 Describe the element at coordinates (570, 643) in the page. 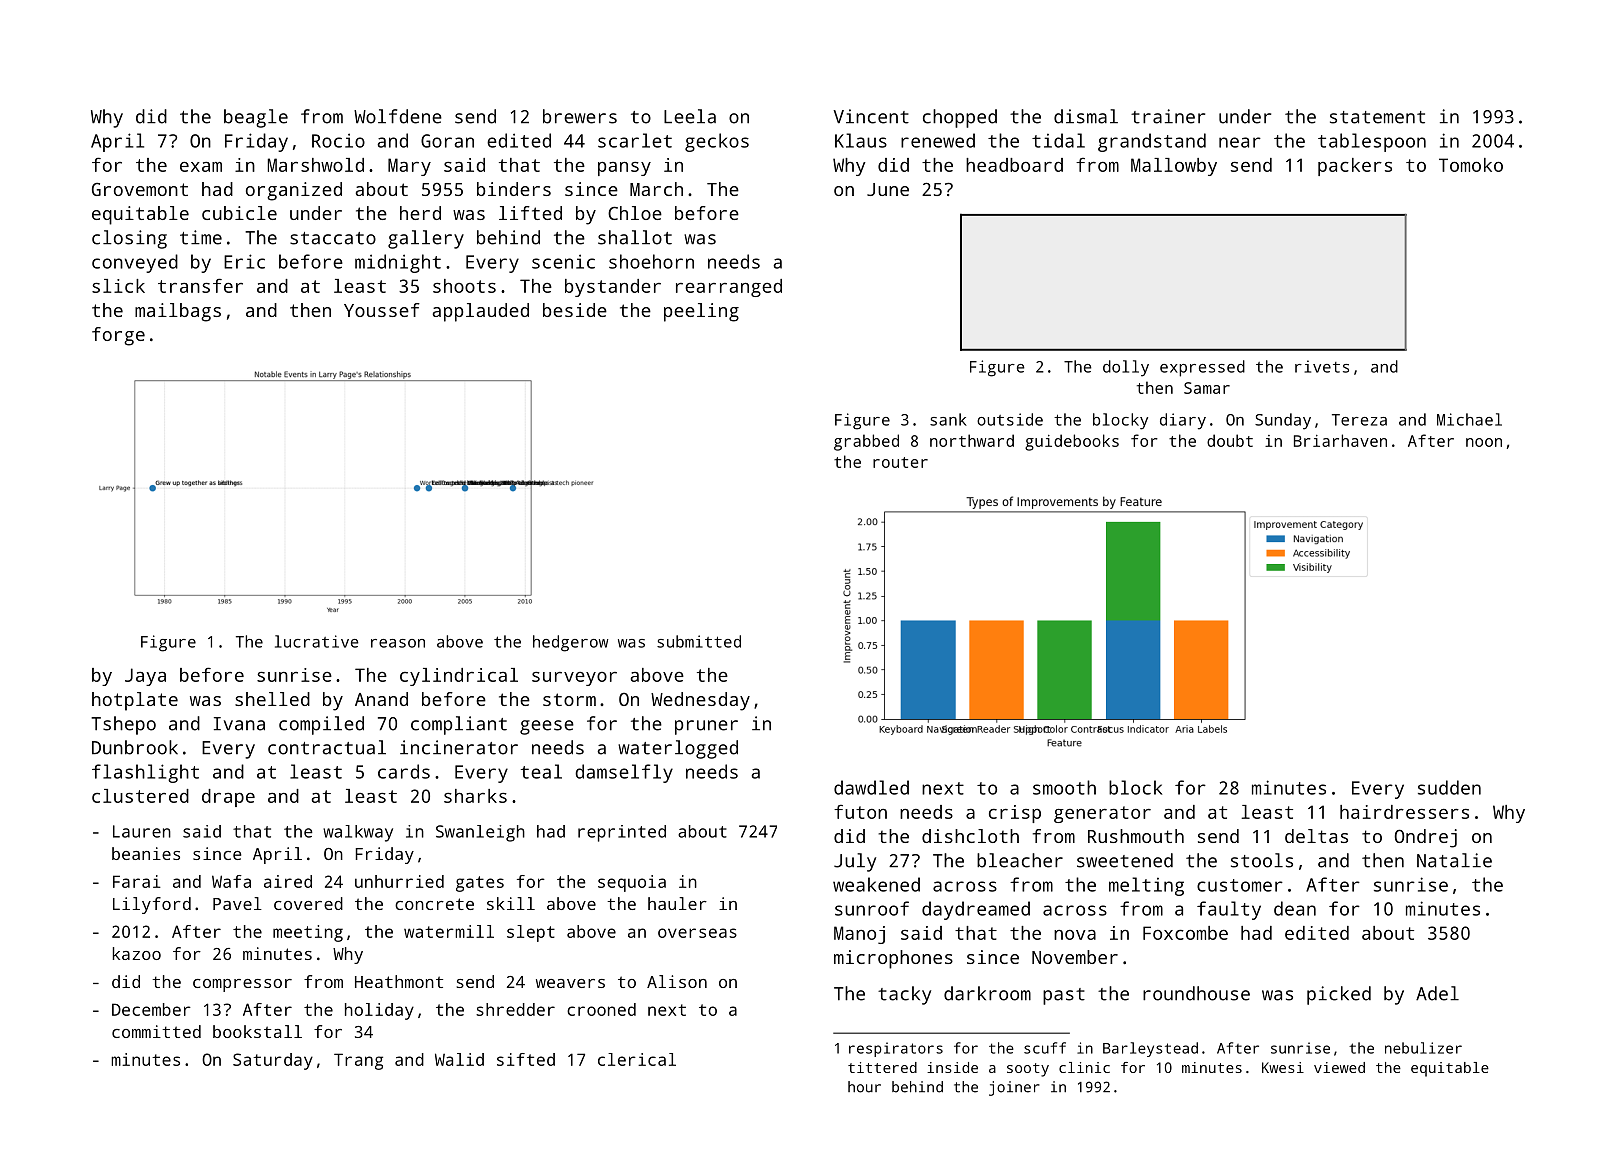

I see `hedgerow` at that location.
